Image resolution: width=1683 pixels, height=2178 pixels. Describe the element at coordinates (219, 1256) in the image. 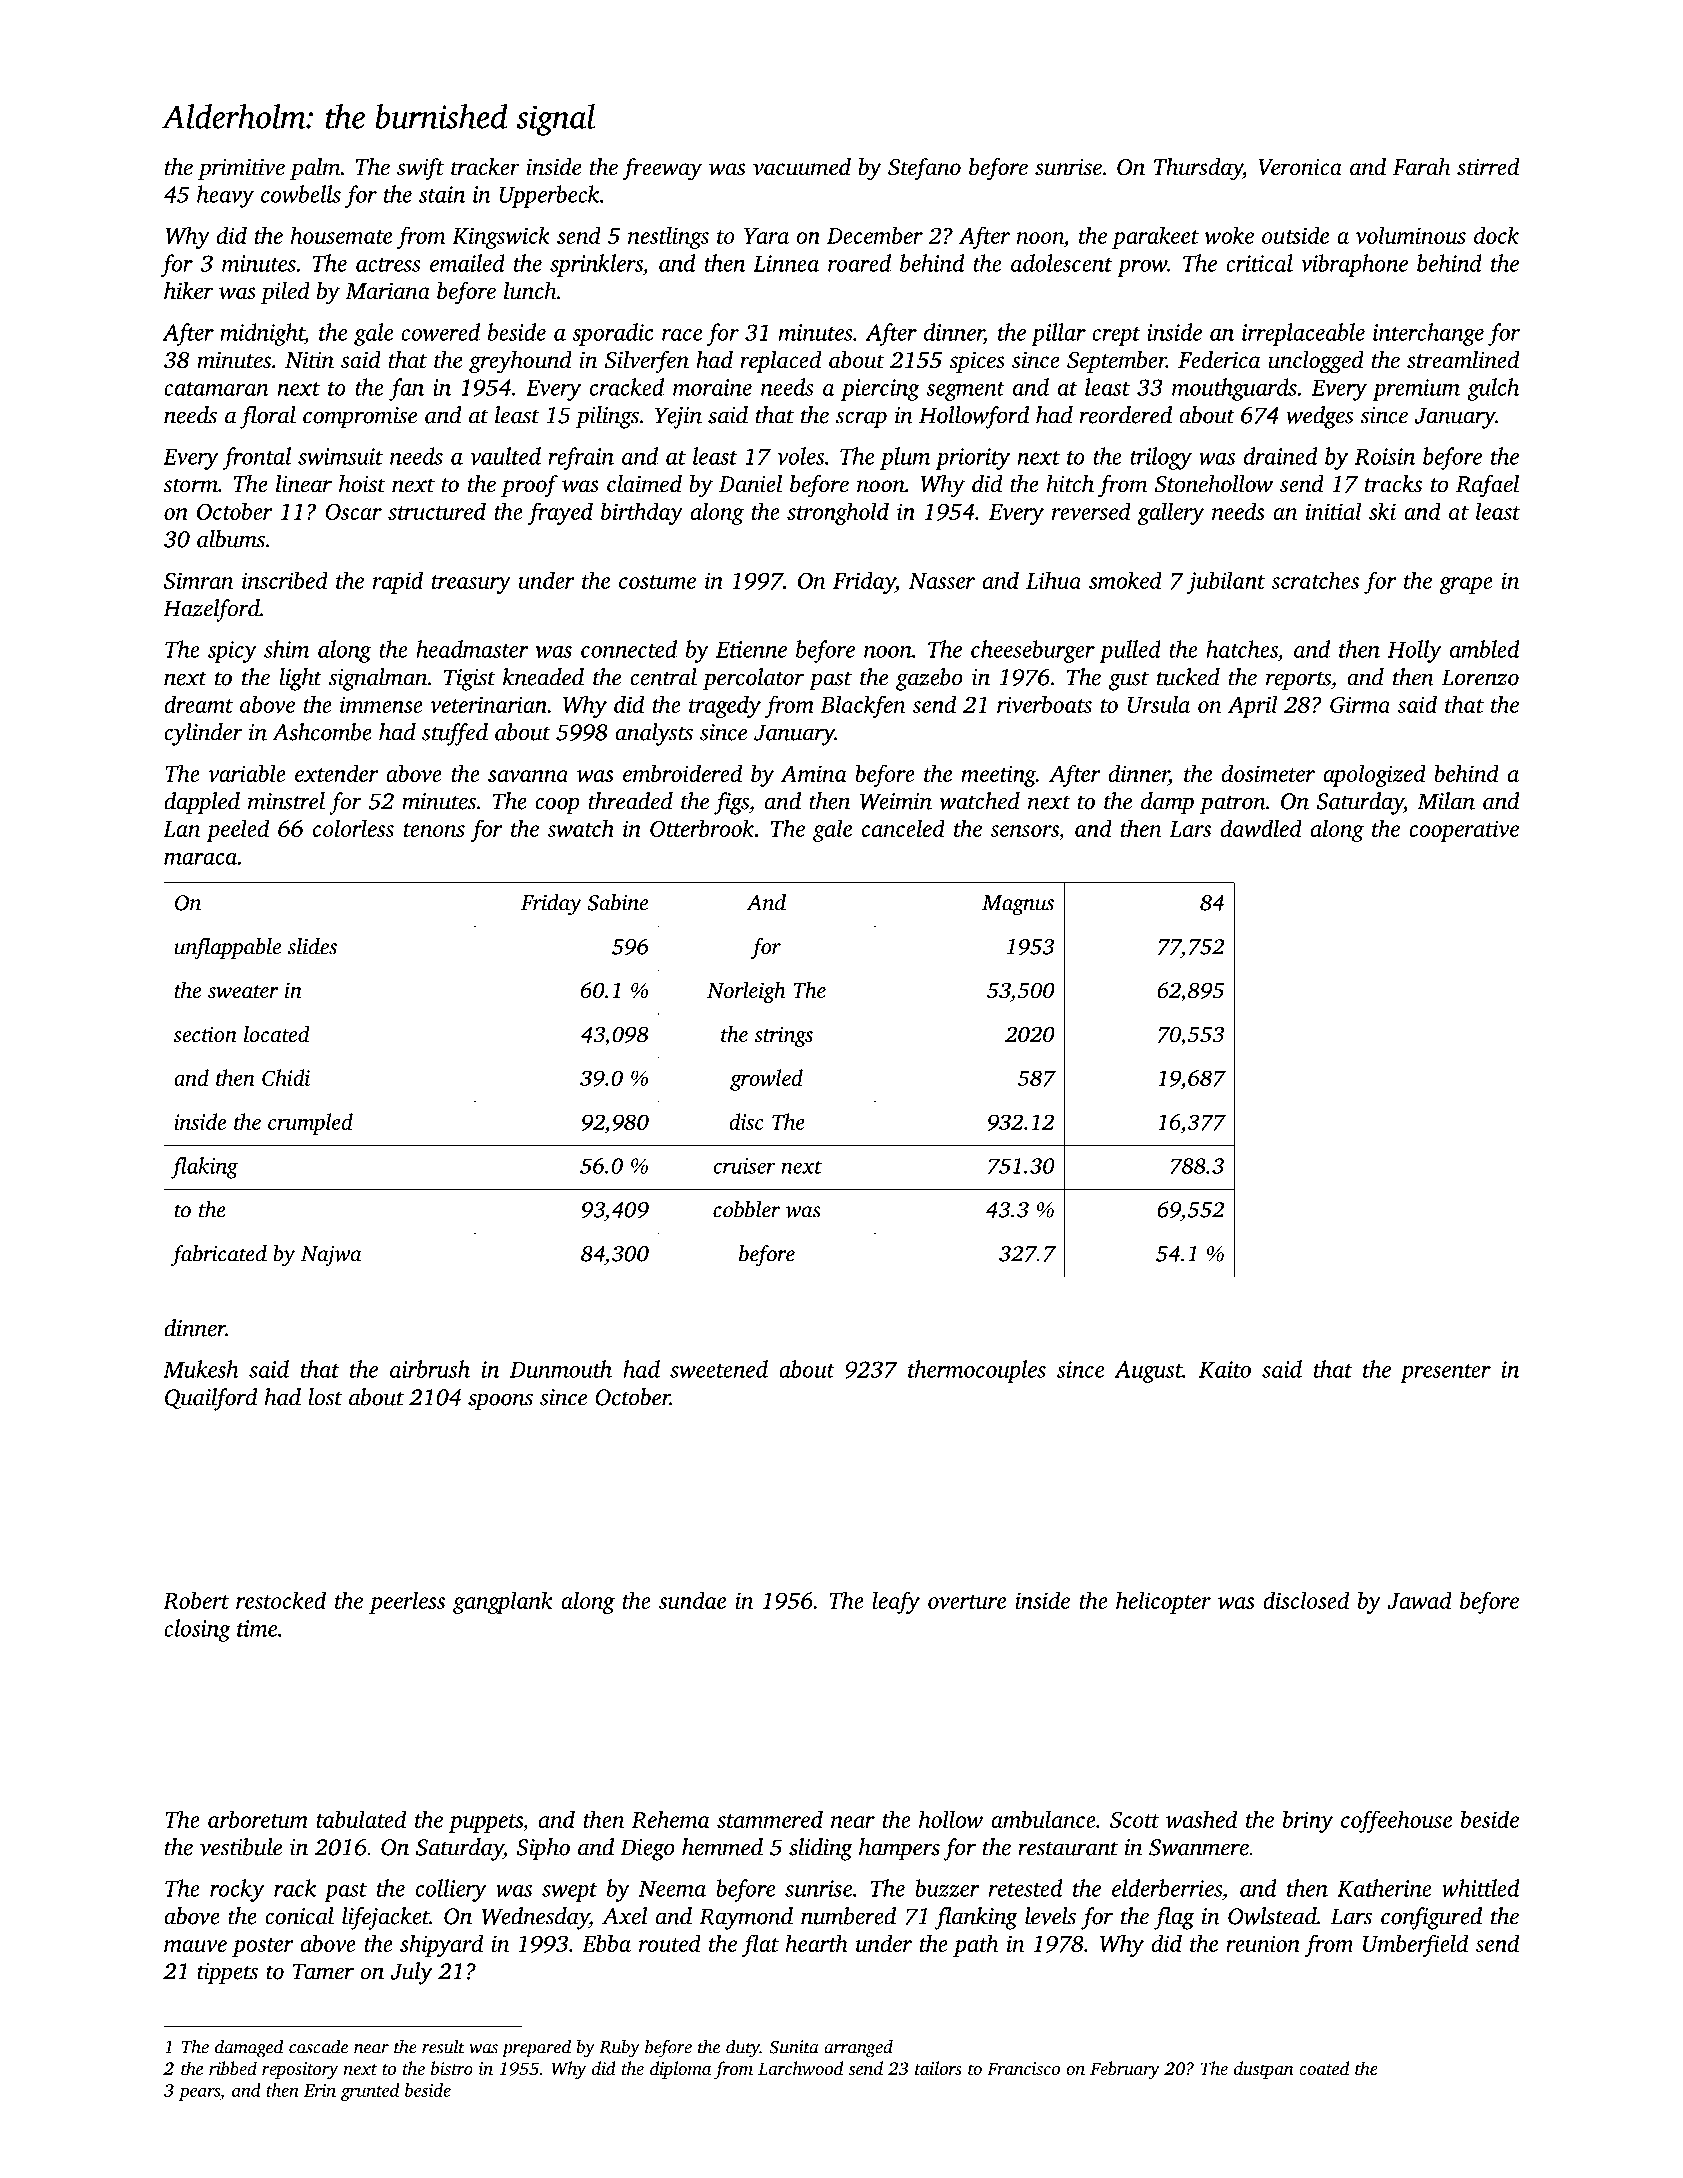

I see `fabricated` at that location.
